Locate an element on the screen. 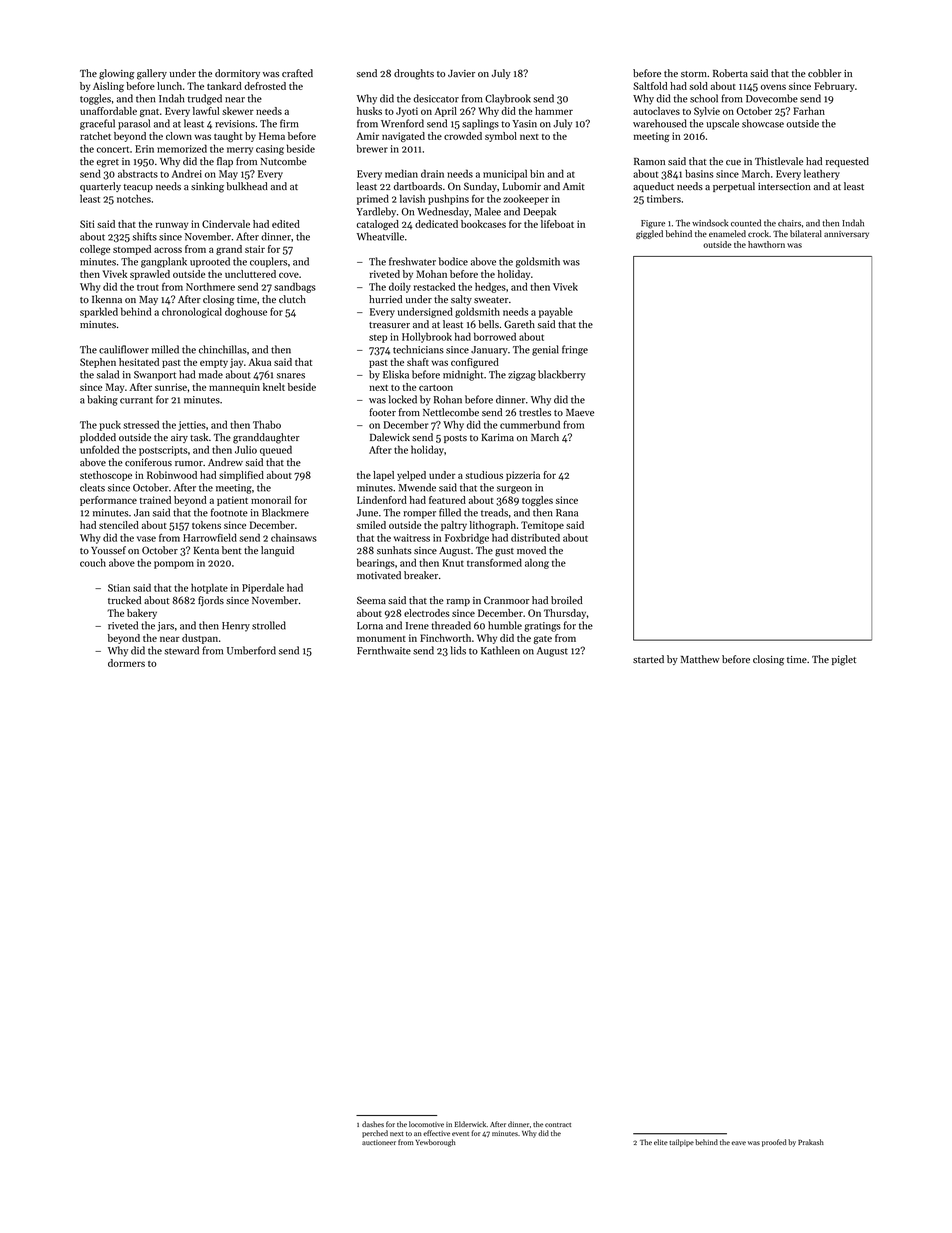 This screenshot has height=1233, width=952. Hollybrook is located at coordinates (427, 337).
